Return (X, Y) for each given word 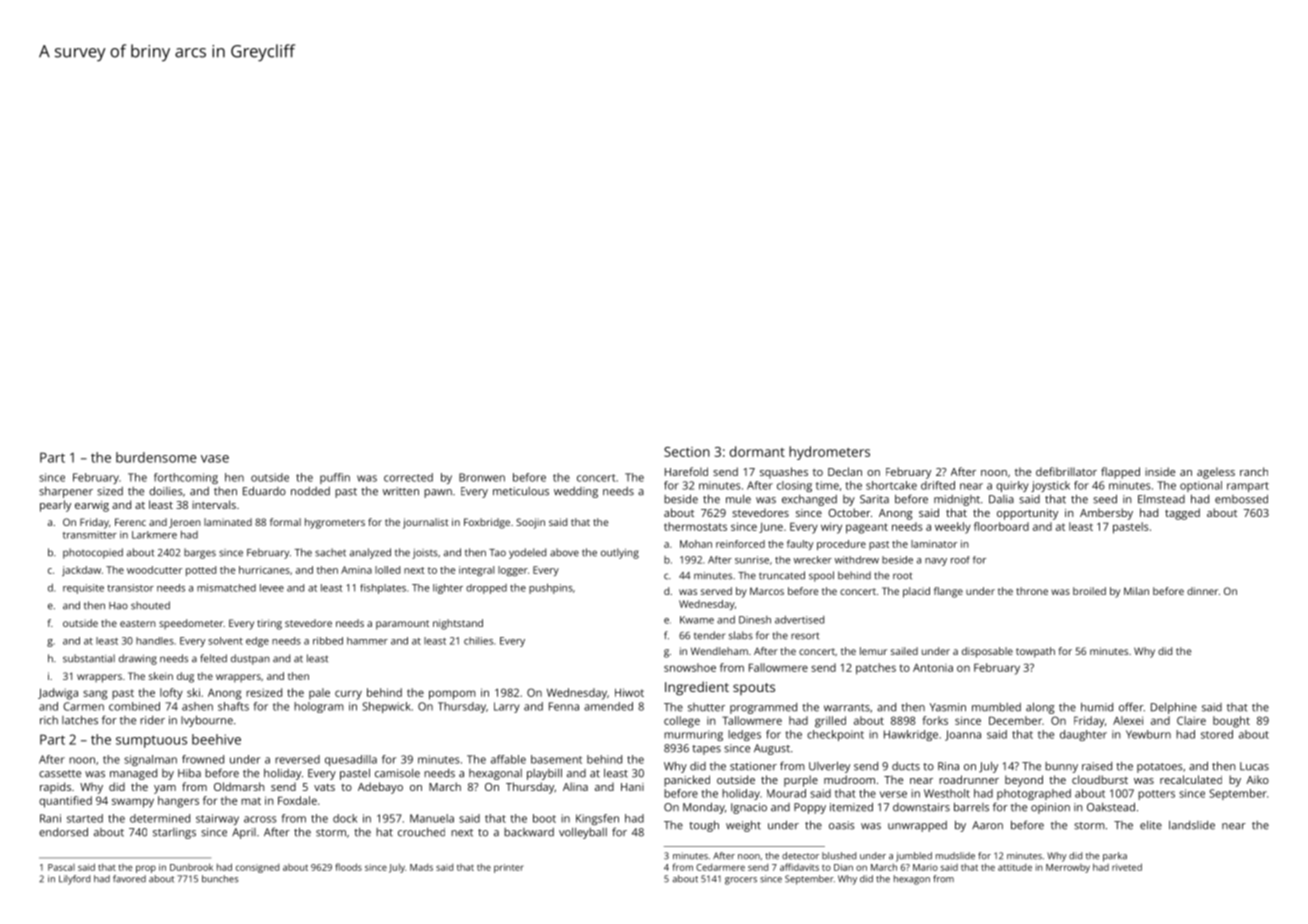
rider (152, 720)
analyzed (370, 553)
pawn (438, 493)
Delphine (1174, 708)
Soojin (530, 523)
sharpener (66, 492)
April (244, 833)
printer (509, 868)
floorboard (1001, 526)
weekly (953, 528)
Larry (507, 707)
